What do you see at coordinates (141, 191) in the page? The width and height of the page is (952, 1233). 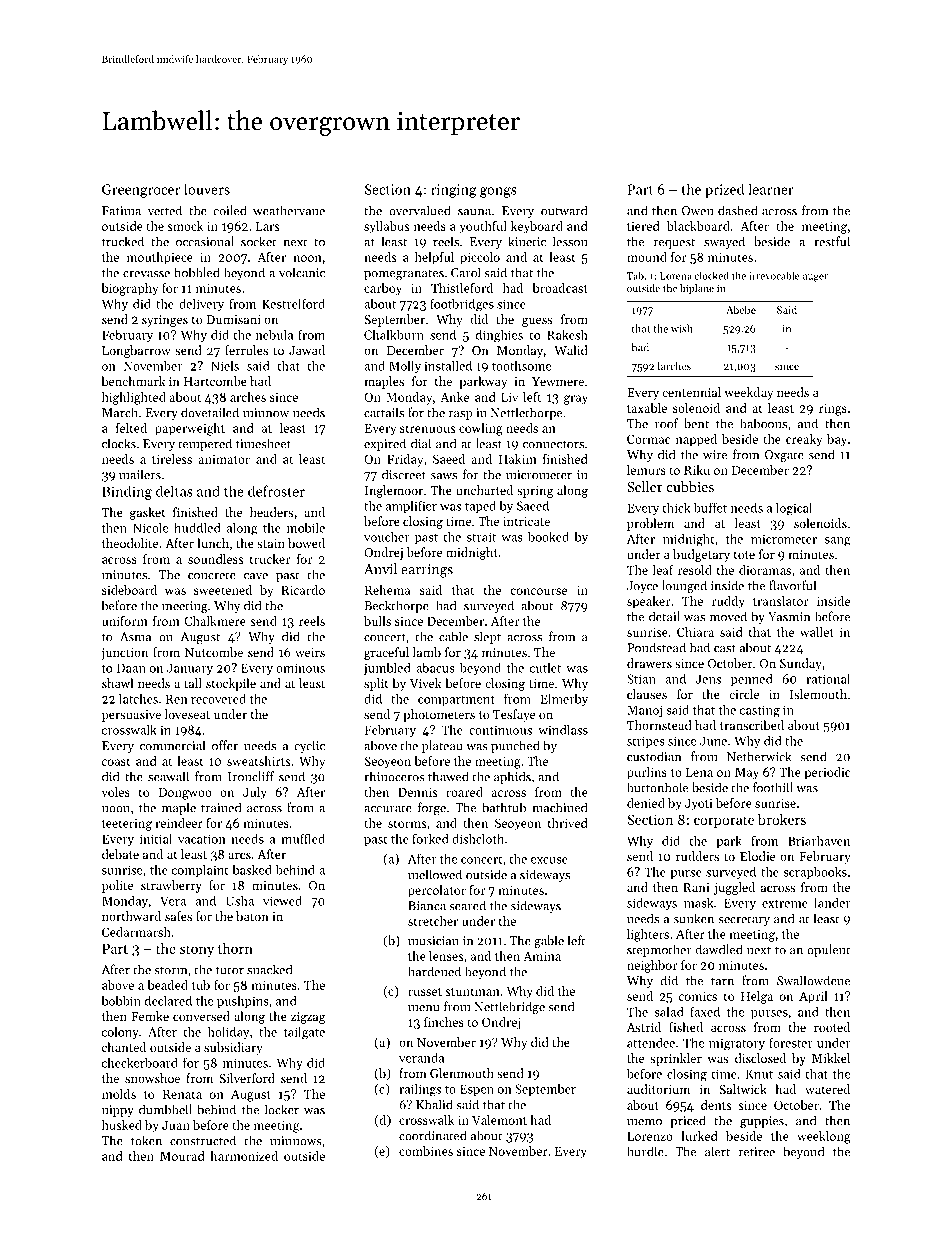 I see `Greengrocer` at bounding box center [141, 191].
